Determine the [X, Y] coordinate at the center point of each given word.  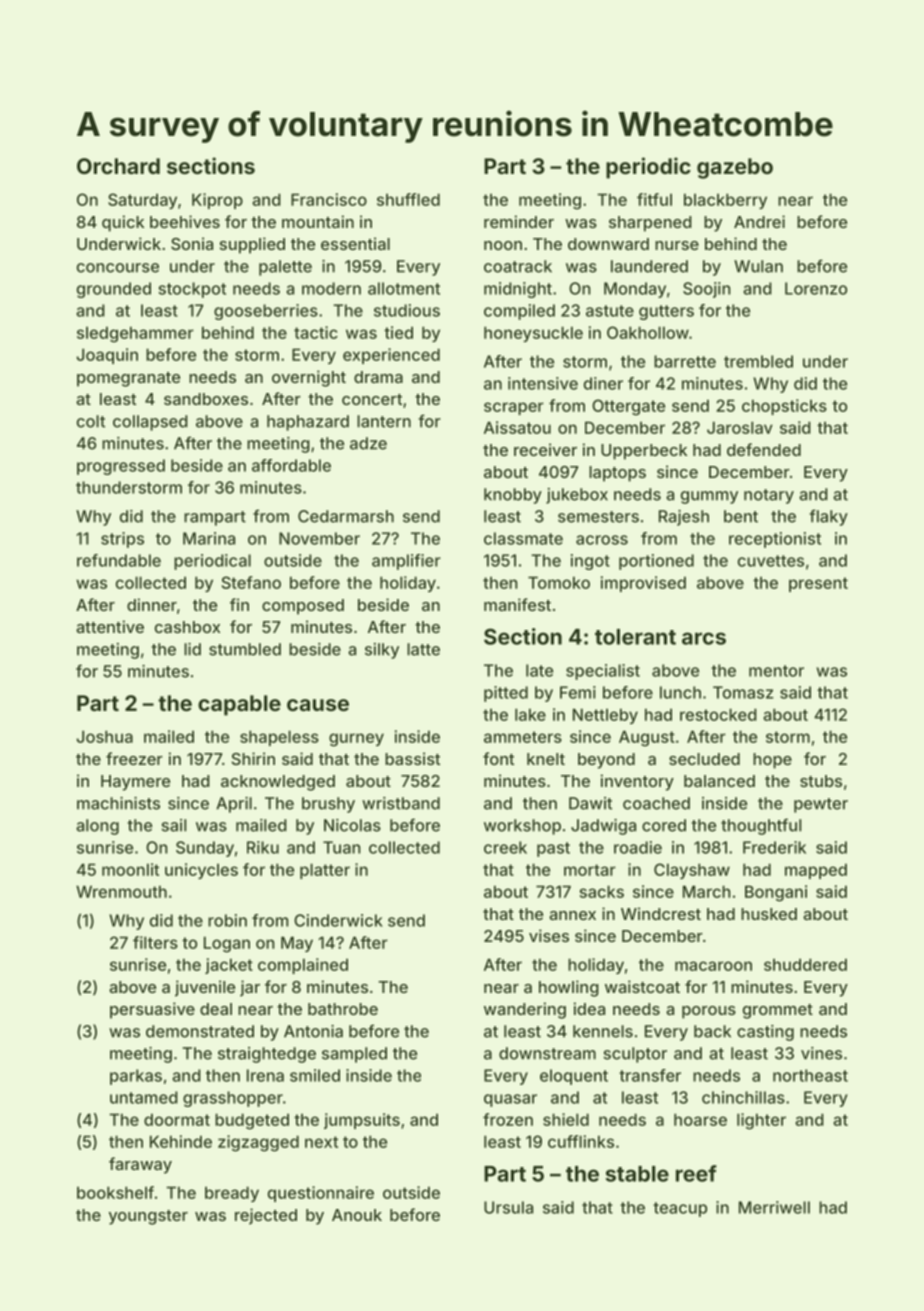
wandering [525, 1010]
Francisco [329, 199]
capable [239, 705]
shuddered [805, 964]
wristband [401, 803]
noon [503, 245]
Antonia [313, 1031]
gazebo [735, 168]
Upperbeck [644, 452]
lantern [384, 421]
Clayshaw [692, 871]
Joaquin [107, 356]
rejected [266, 1216]
